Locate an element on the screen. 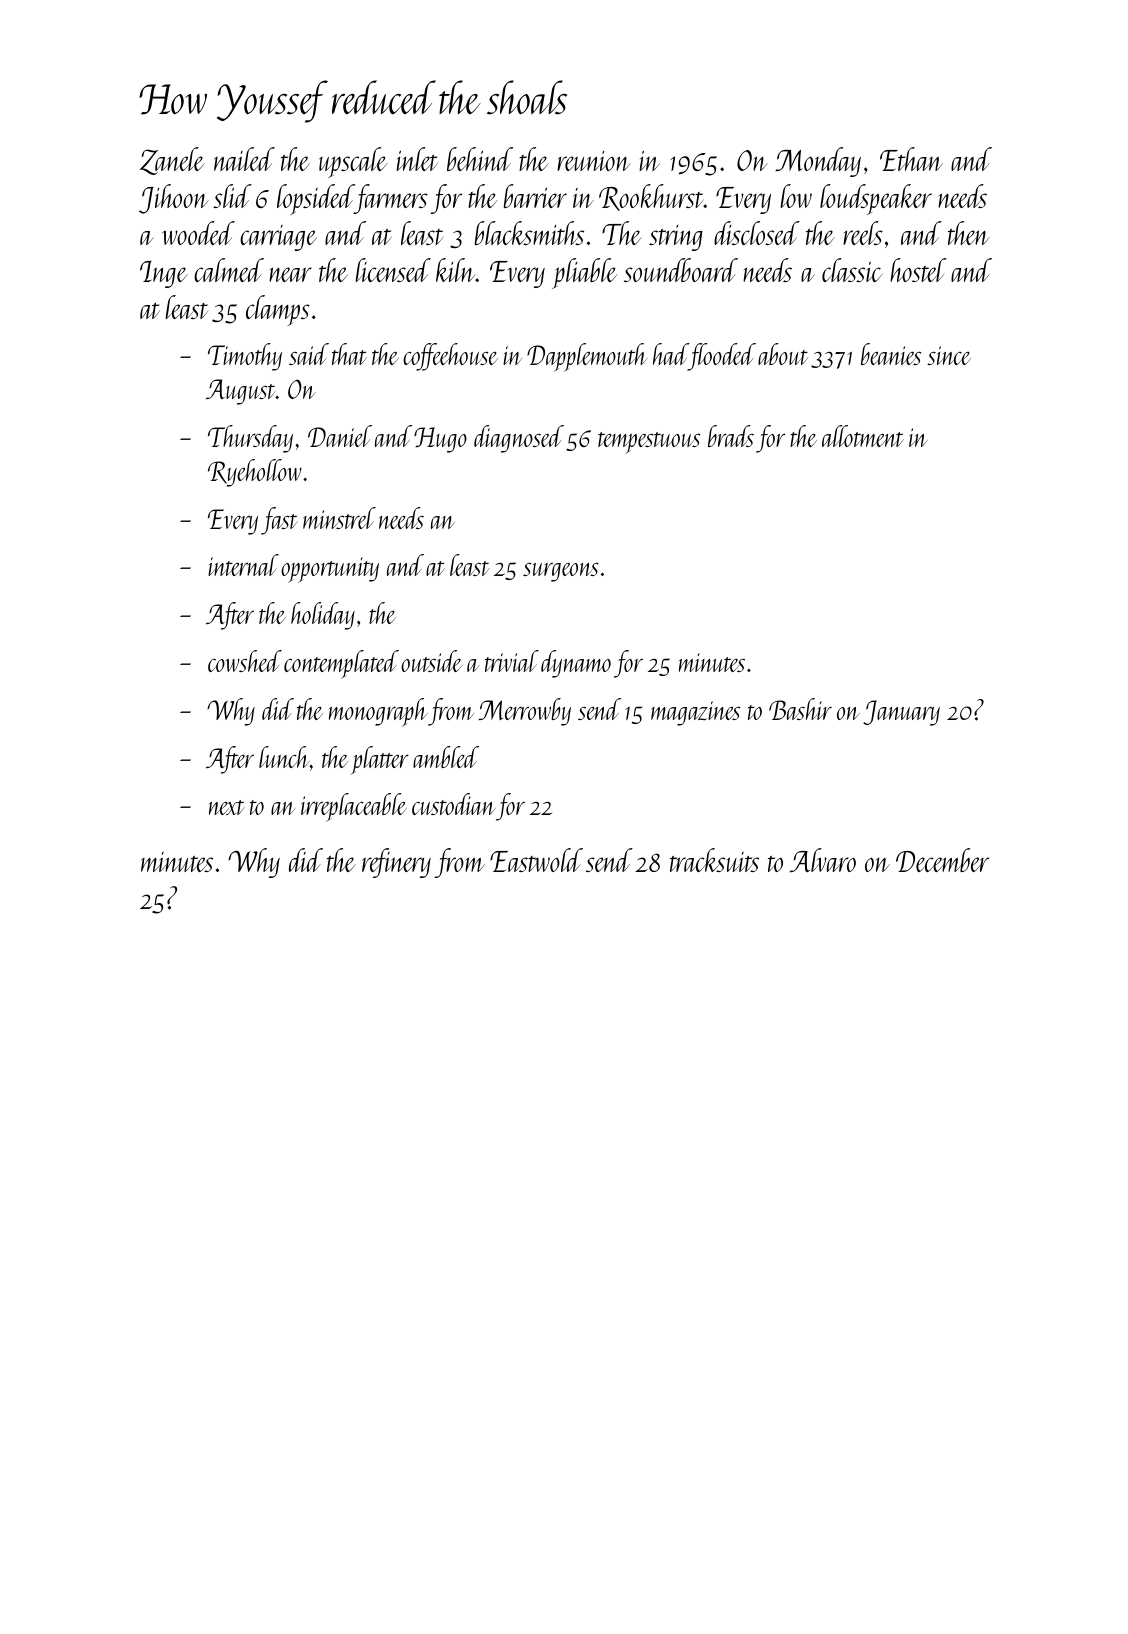  dynamo is located at coordinates (576, 664).
